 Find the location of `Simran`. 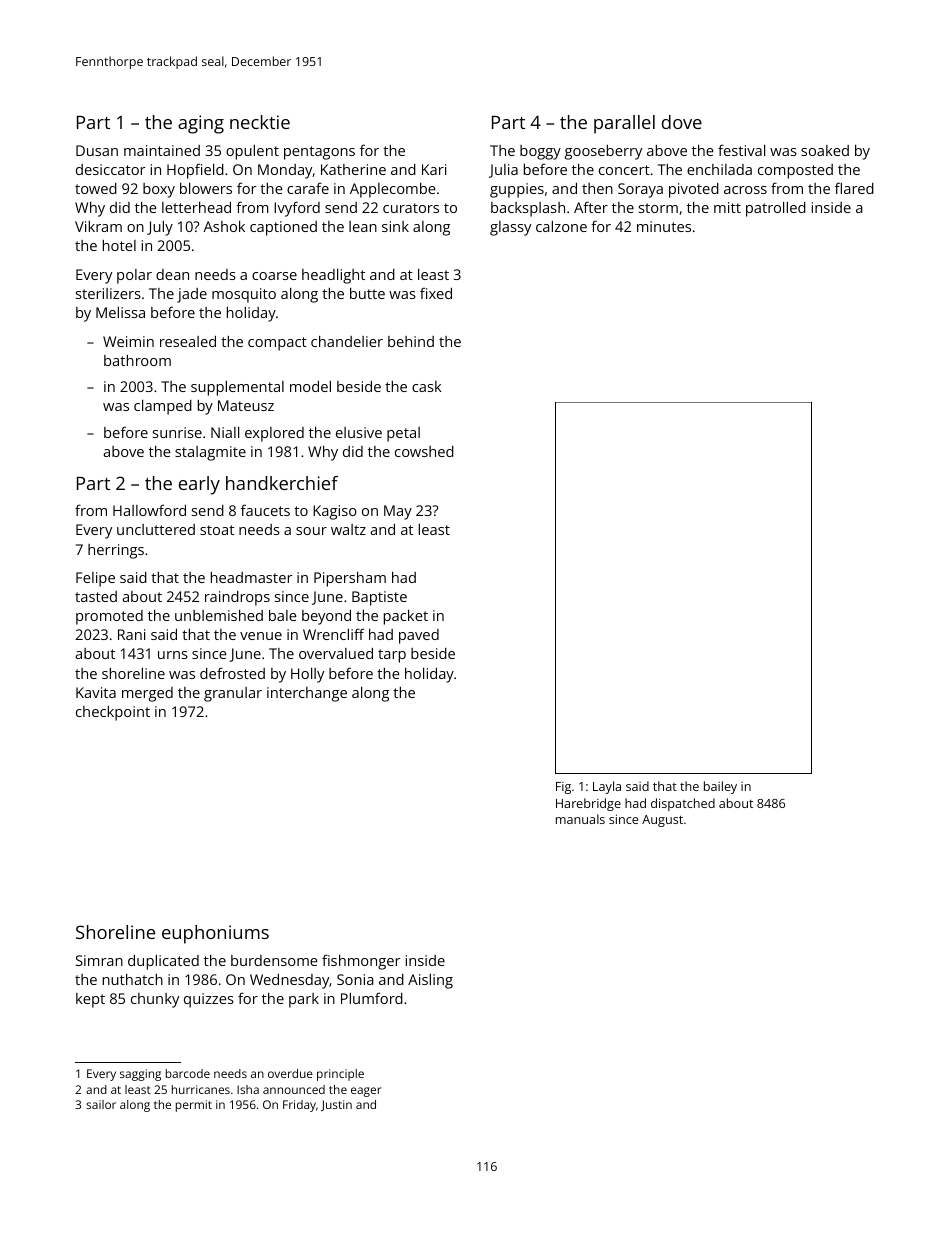

Simran is located at coordinates (99, 960).
